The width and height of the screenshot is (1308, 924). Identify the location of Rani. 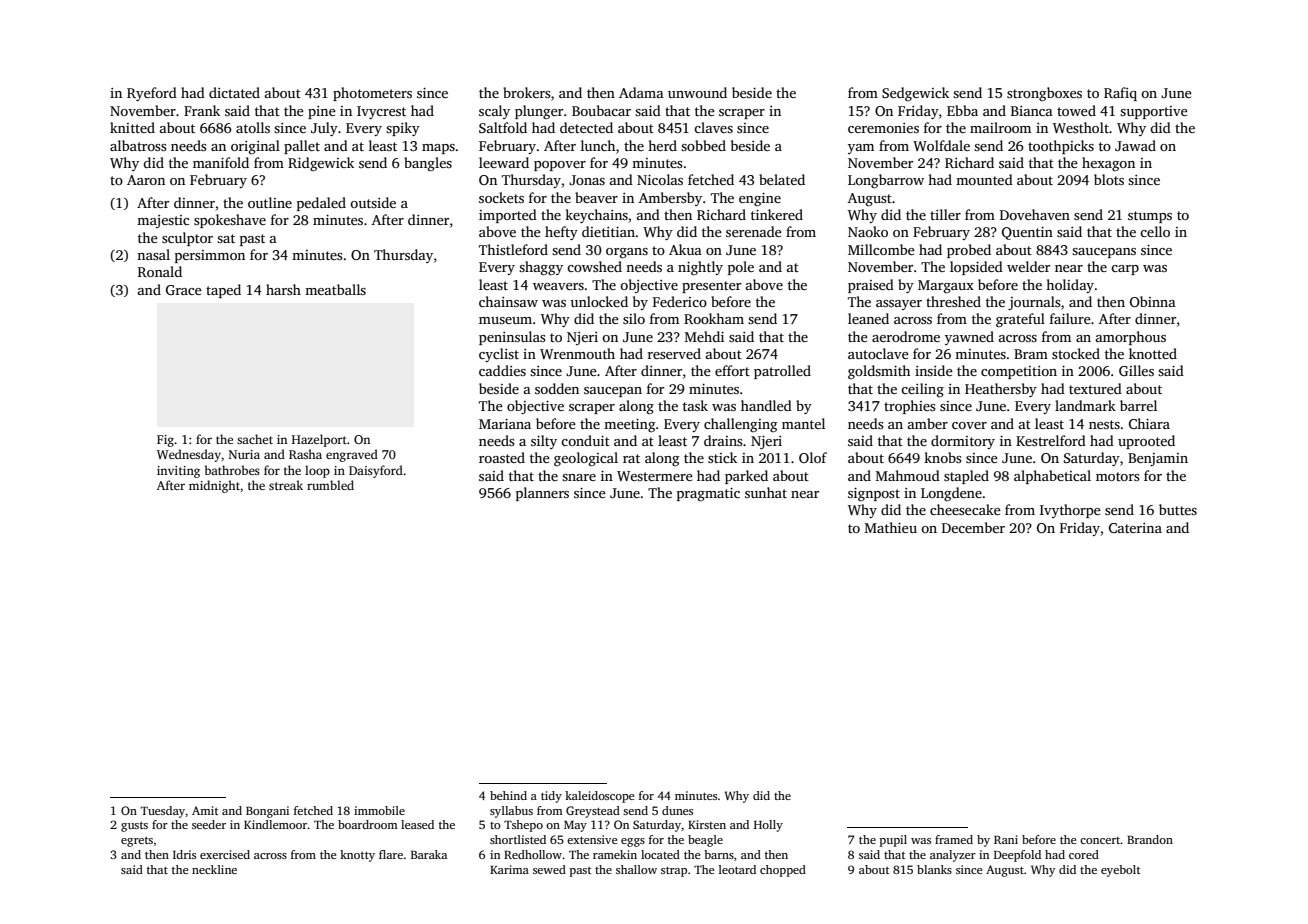
(1006, 839).
